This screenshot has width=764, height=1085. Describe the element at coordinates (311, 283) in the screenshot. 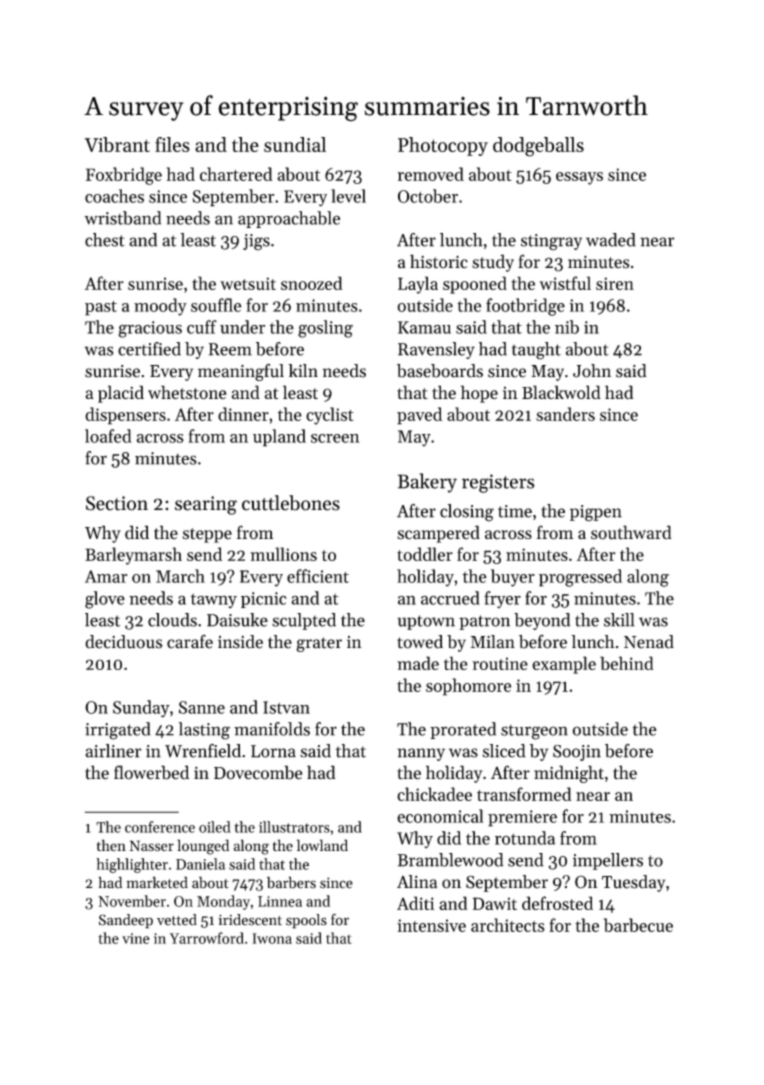

I see `snoozed` at that location.
